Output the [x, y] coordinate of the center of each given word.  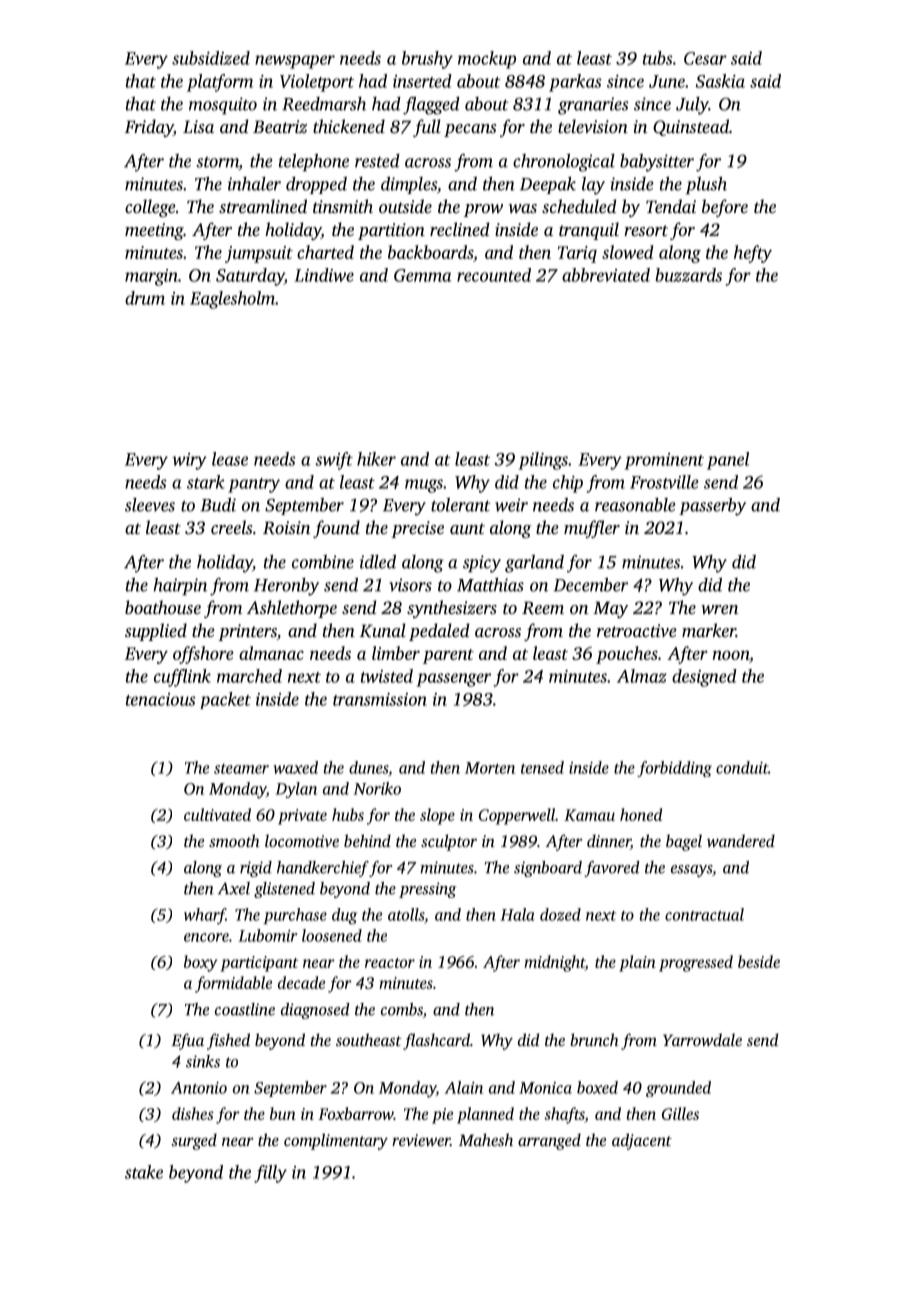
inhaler [254, 184]
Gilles [680, 1113]
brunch [594, 1039]
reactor [390, 963]
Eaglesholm [232, 300]
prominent [664, 461]
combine [323, 562]
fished [228, 1041]
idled [378, 562]
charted [325, 252]
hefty [753, 254]
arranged [549, 1141]
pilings [543, 461]
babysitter [657, 163]
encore [206, 937]
